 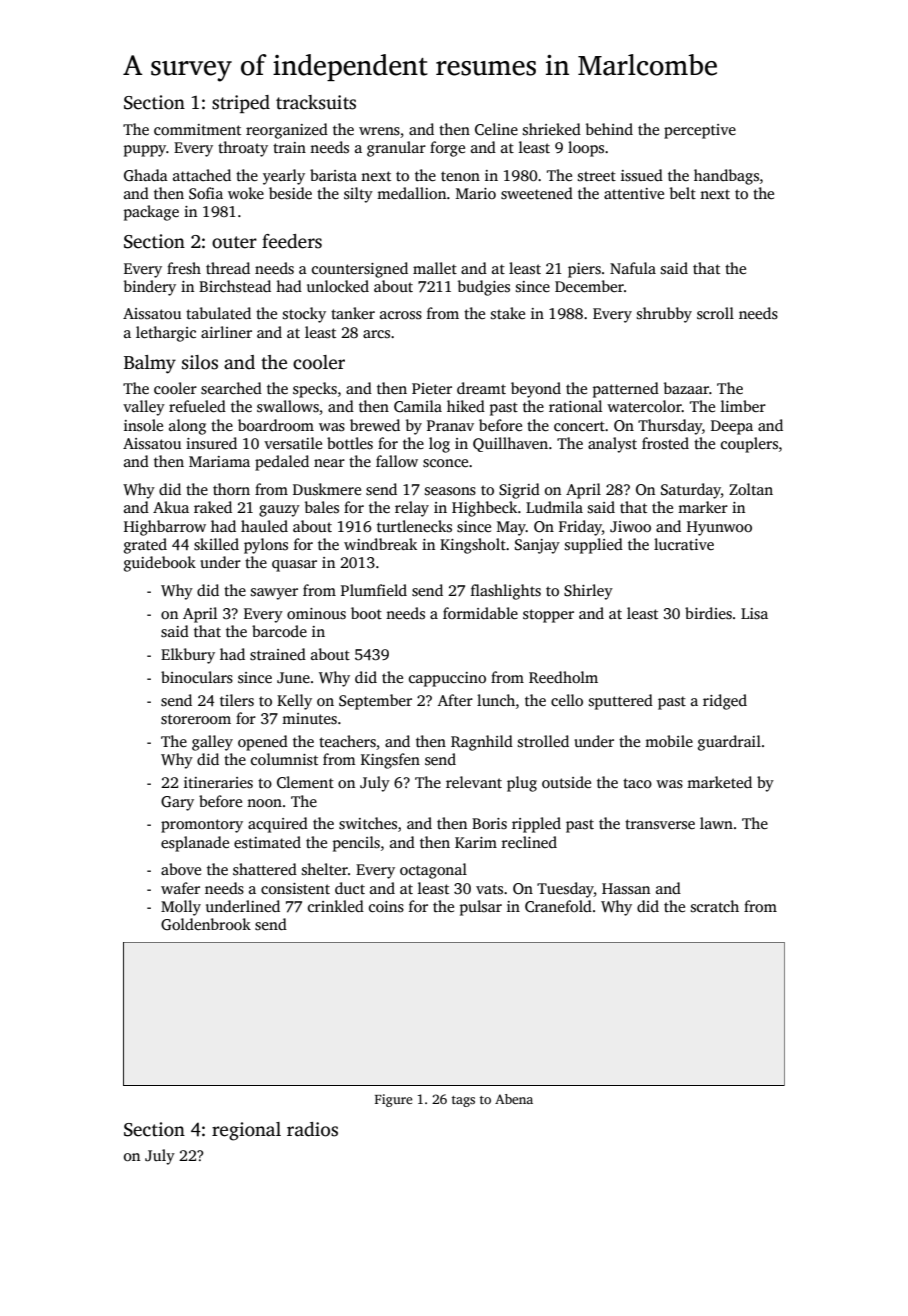 What do you see at coordinates (700, 131) in the image?
I see `perceptive` at bounding box center [700, 131].
